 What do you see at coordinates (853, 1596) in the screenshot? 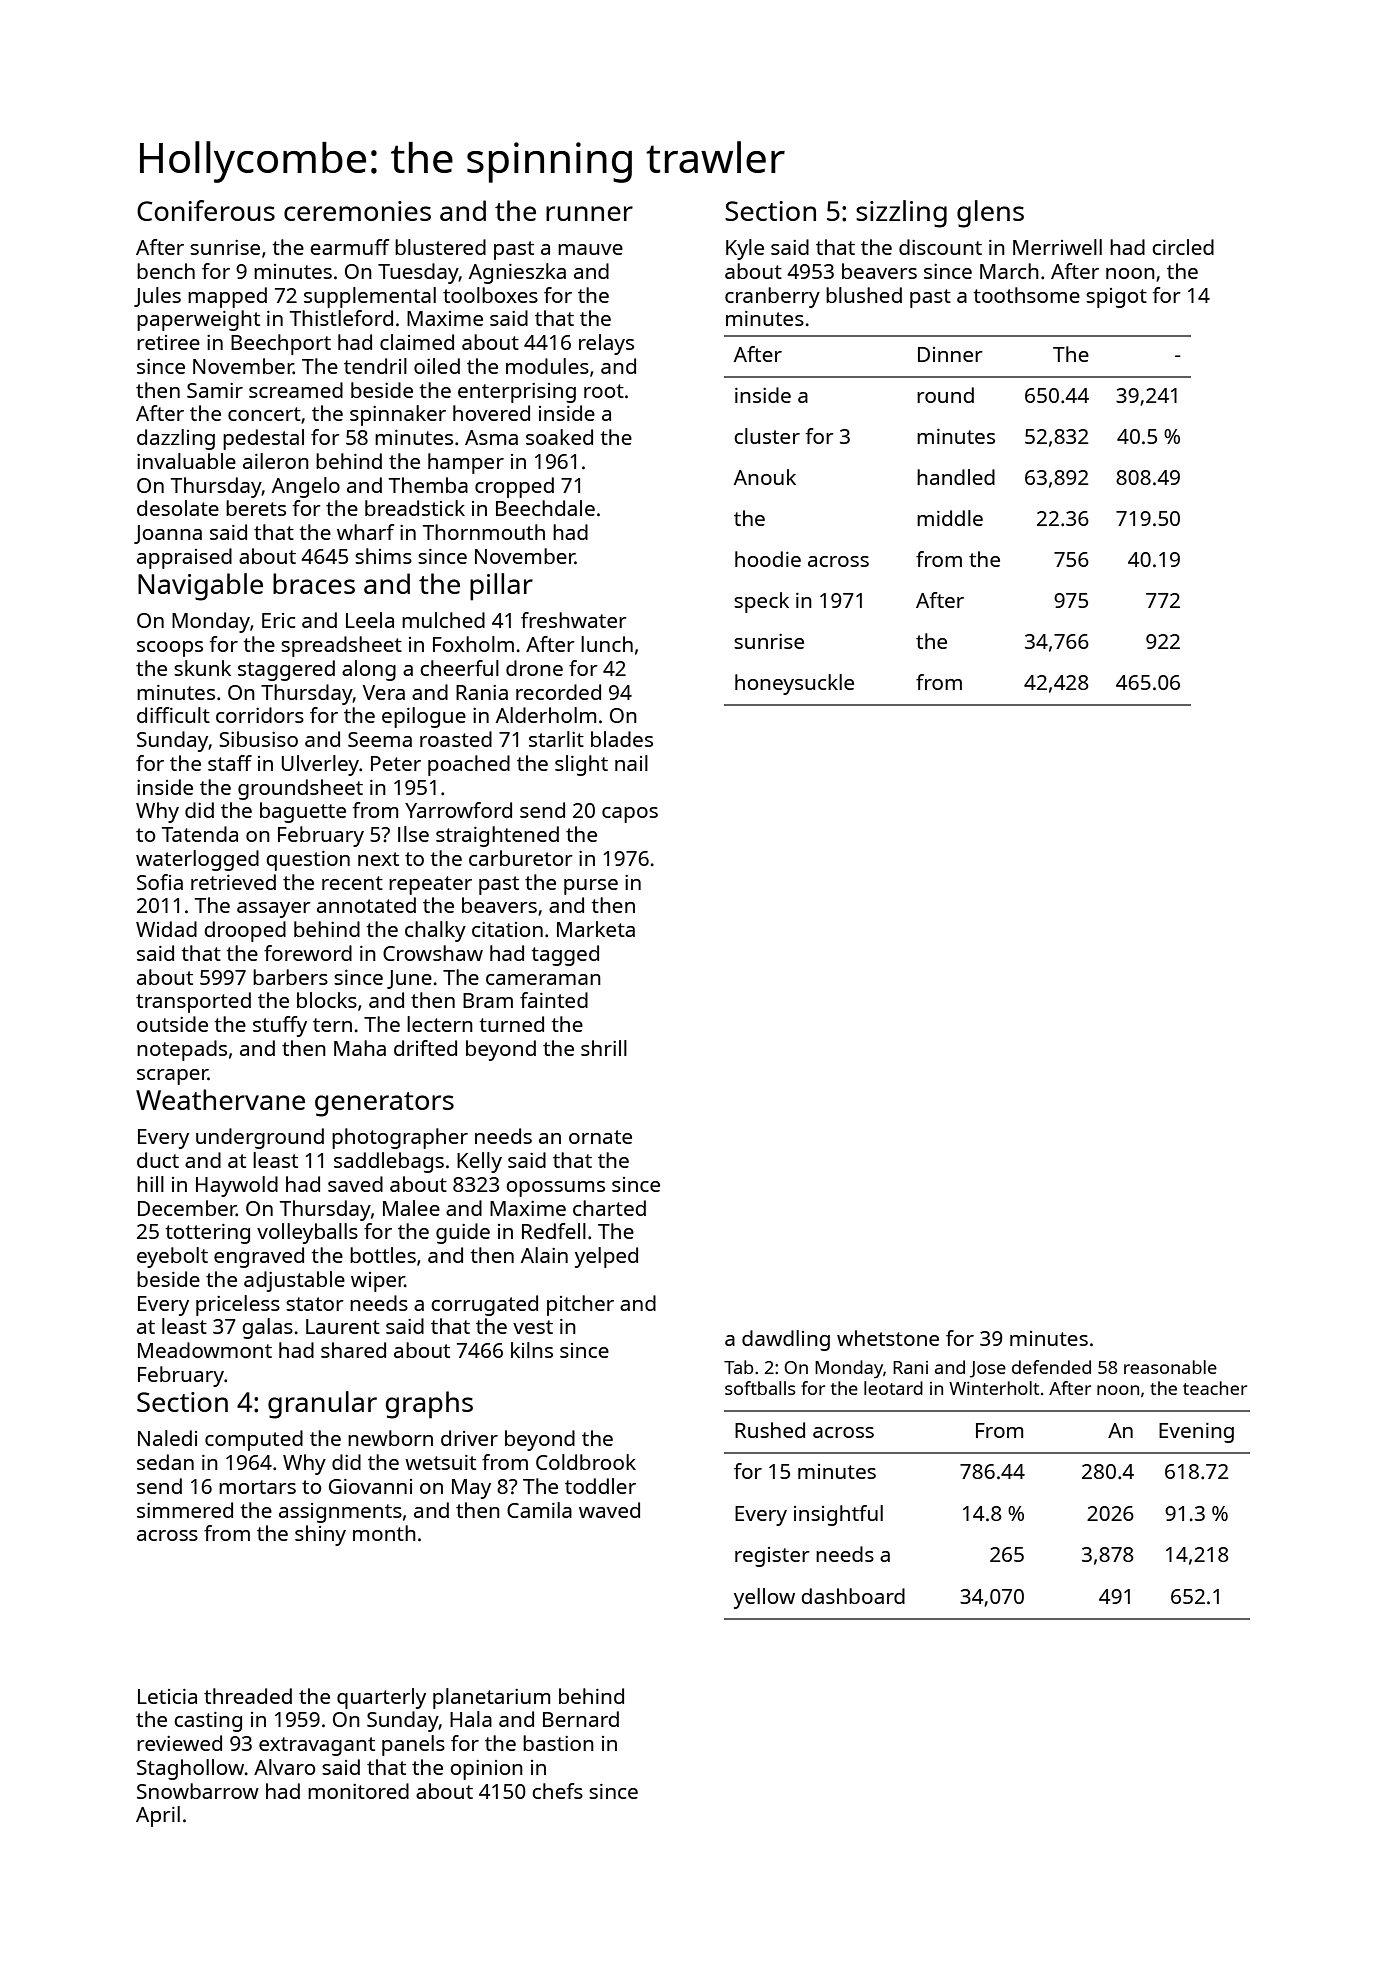
I see `dashboard` at bounding box center [853, 1596].
